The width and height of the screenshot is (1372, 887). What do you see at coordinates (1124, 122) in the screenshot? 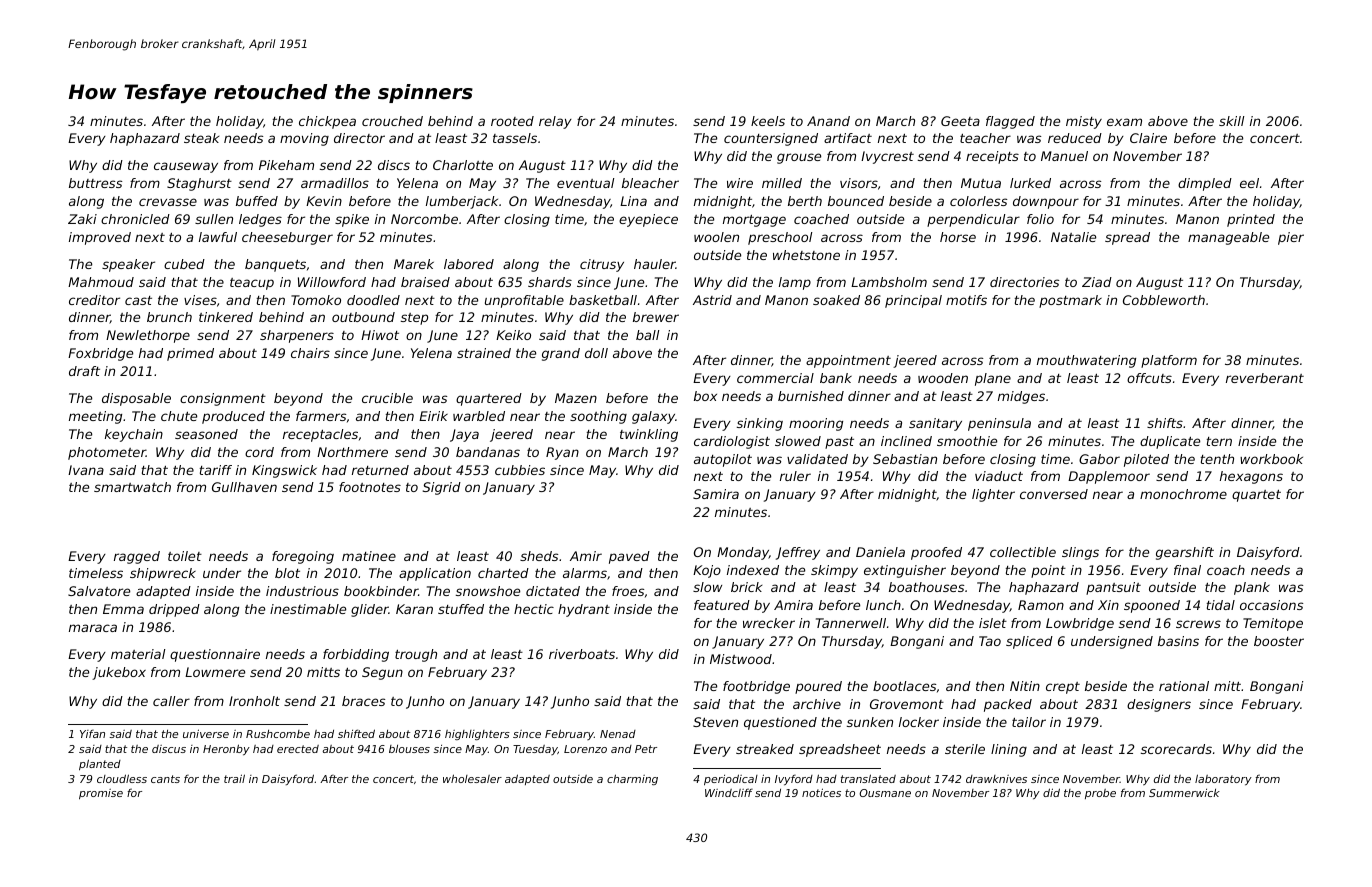
I see `exam` at bounding box center [1124, 122].
